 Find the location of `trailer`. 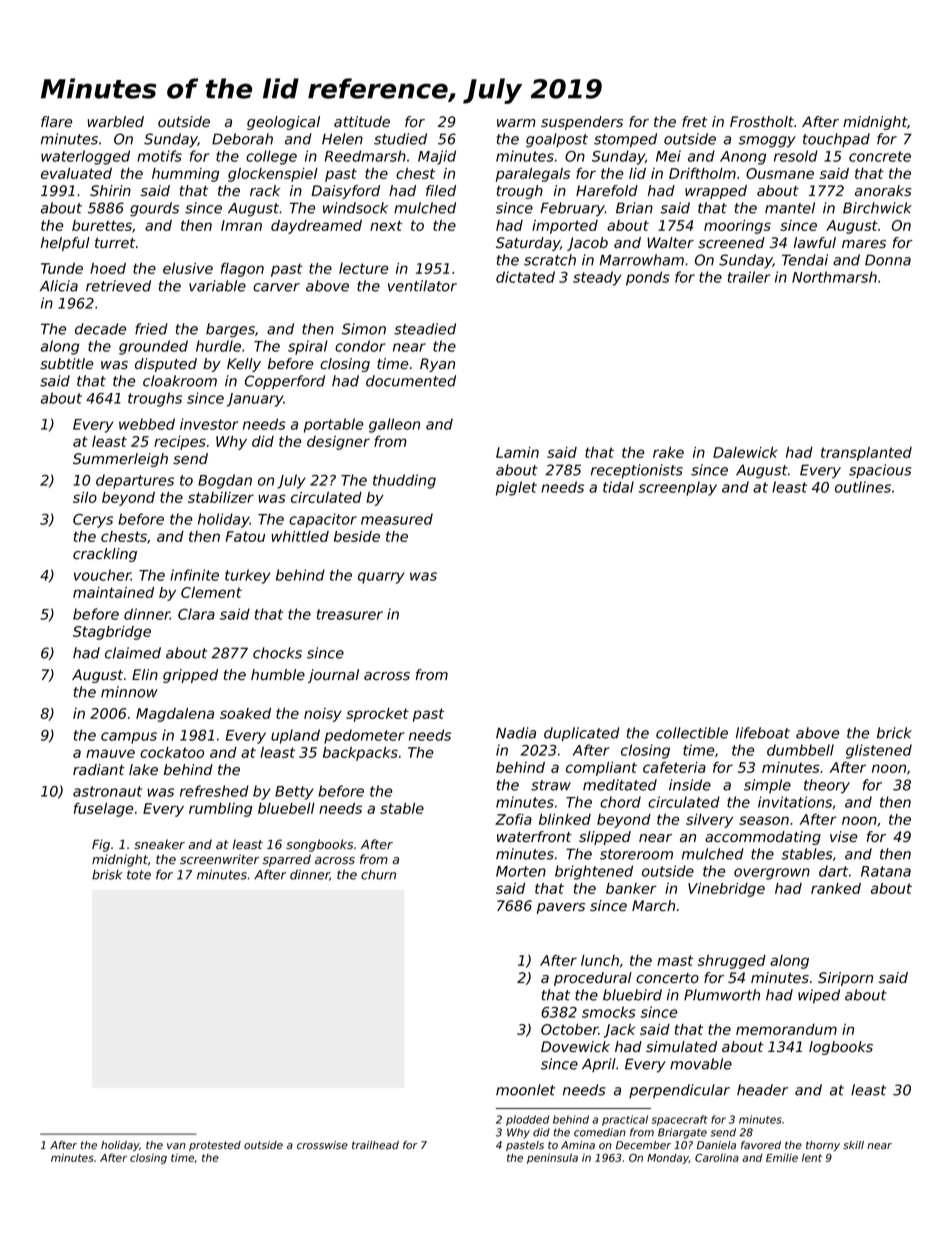

trailer is located at coordinates (749, 277).
